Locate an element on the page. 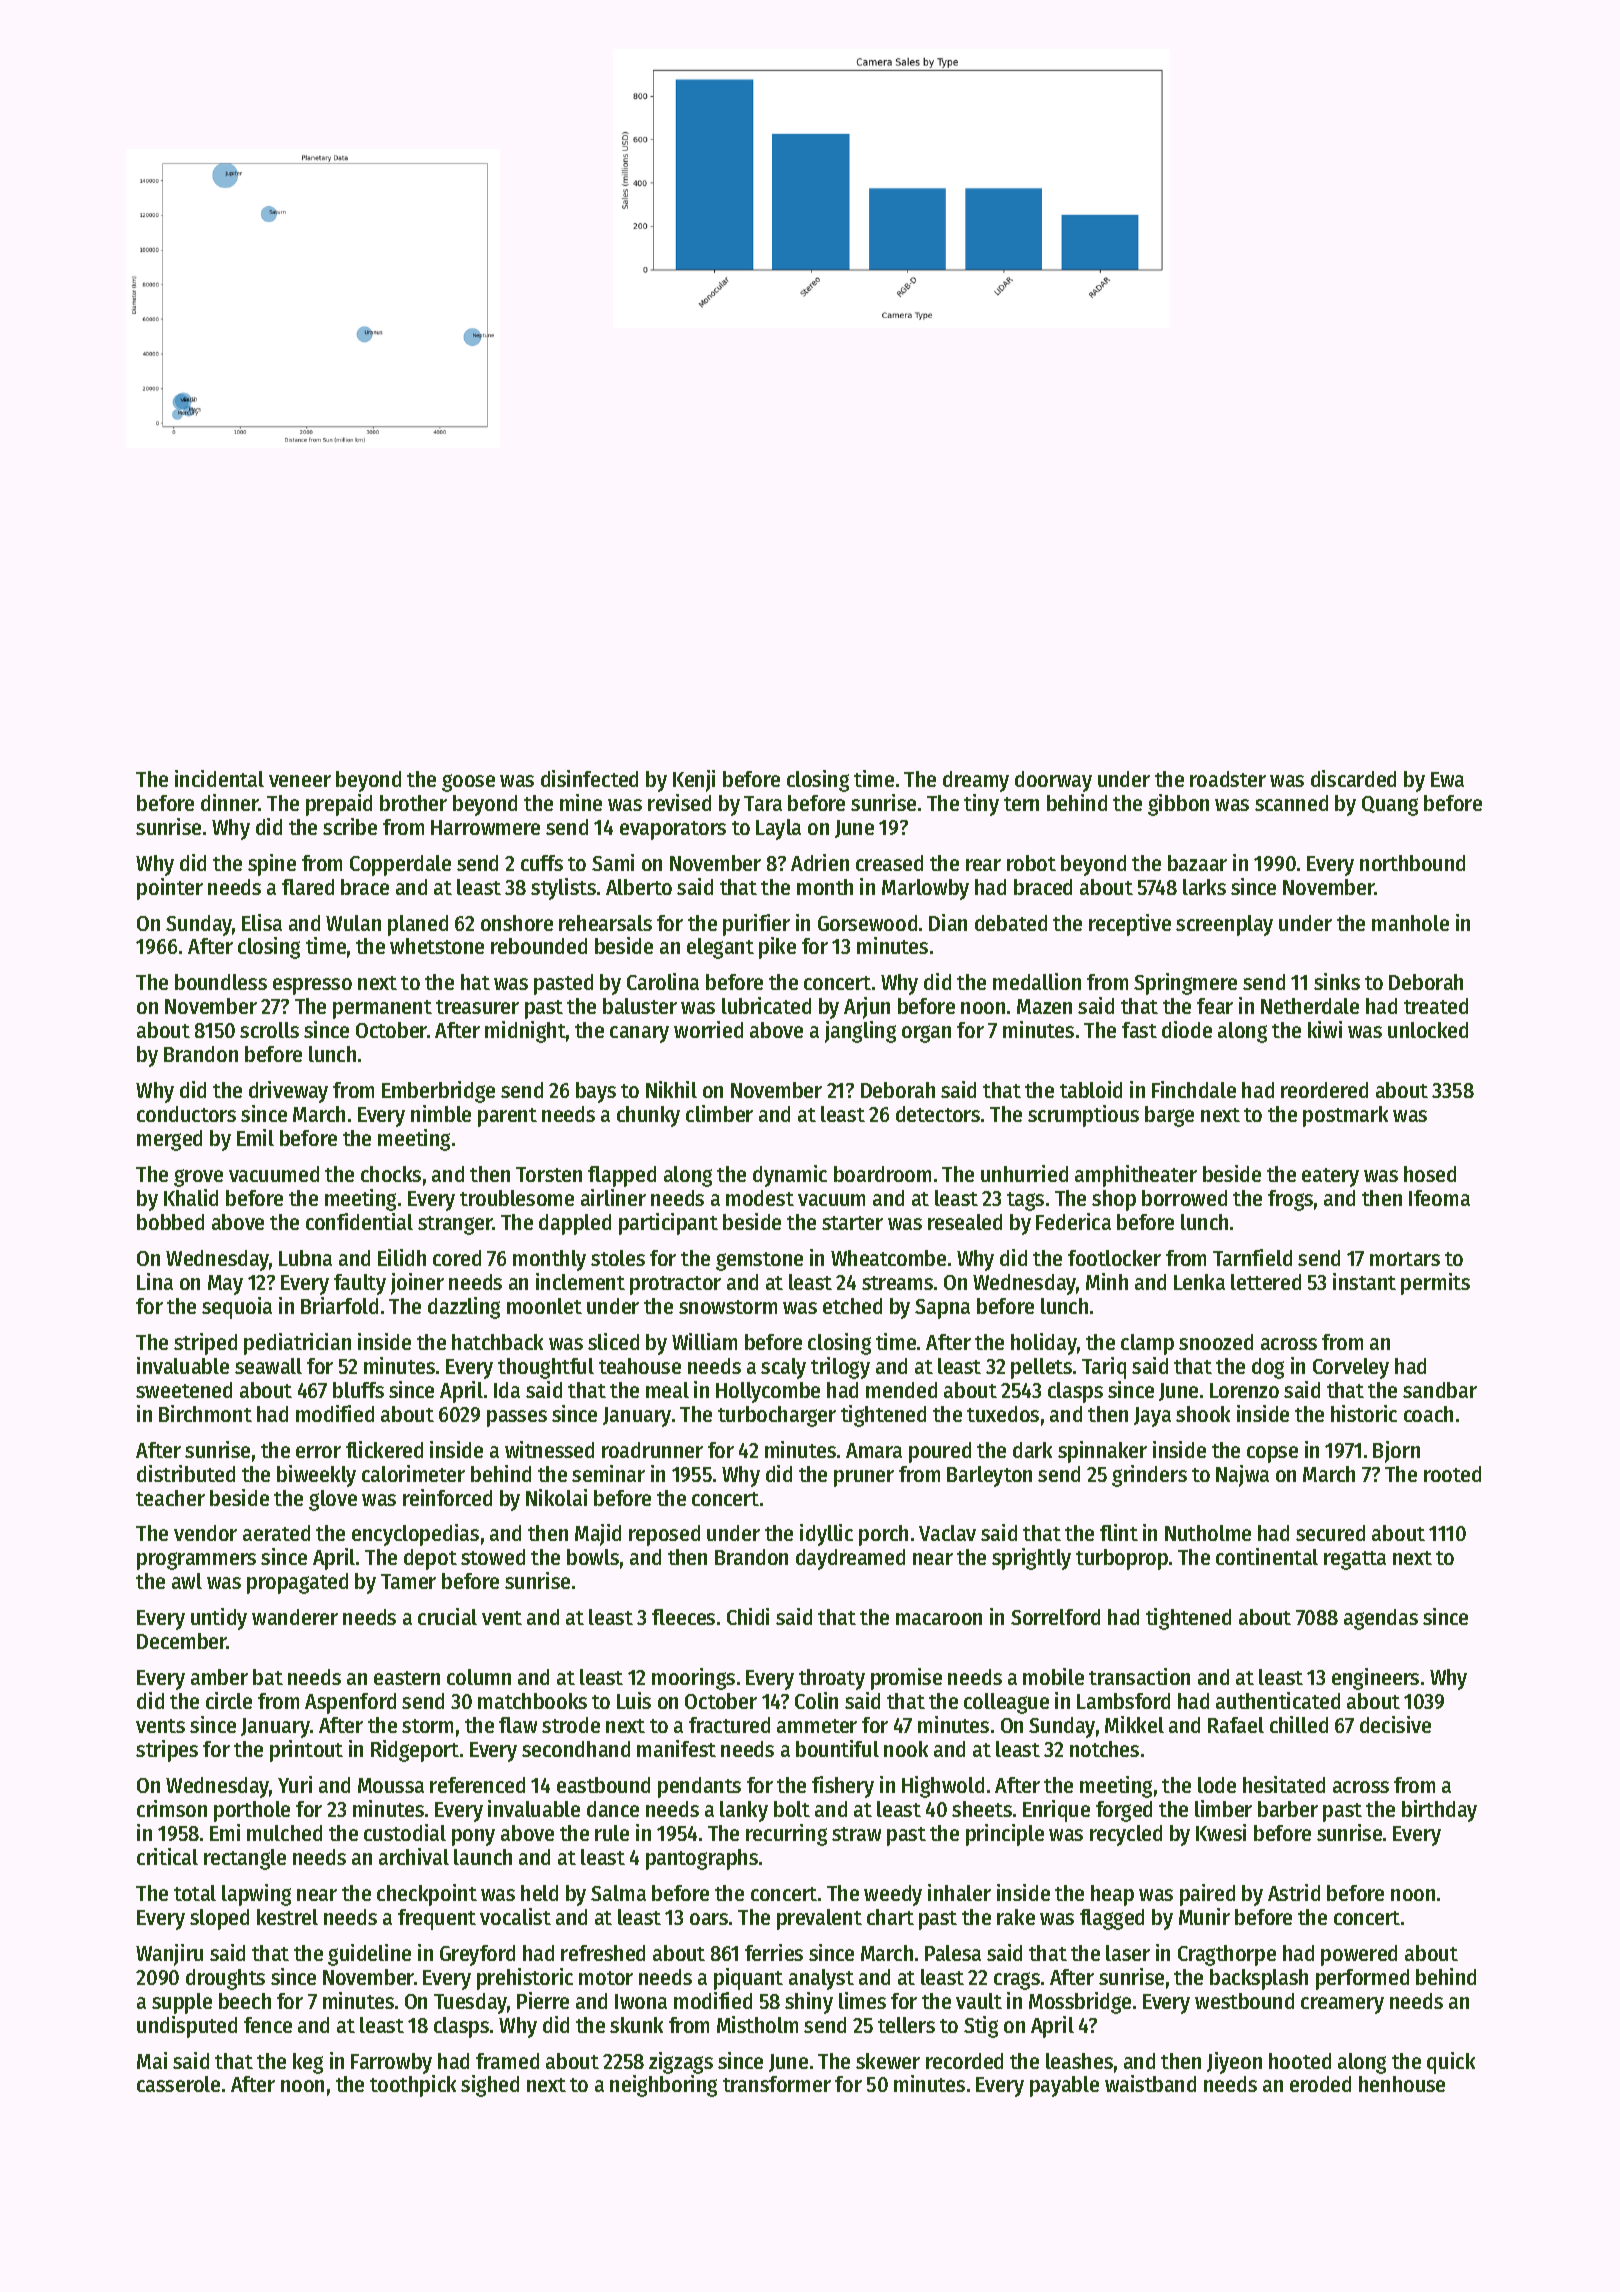 The image size is (1620, 2292). airliner is located at coordinates (613, 1197).
